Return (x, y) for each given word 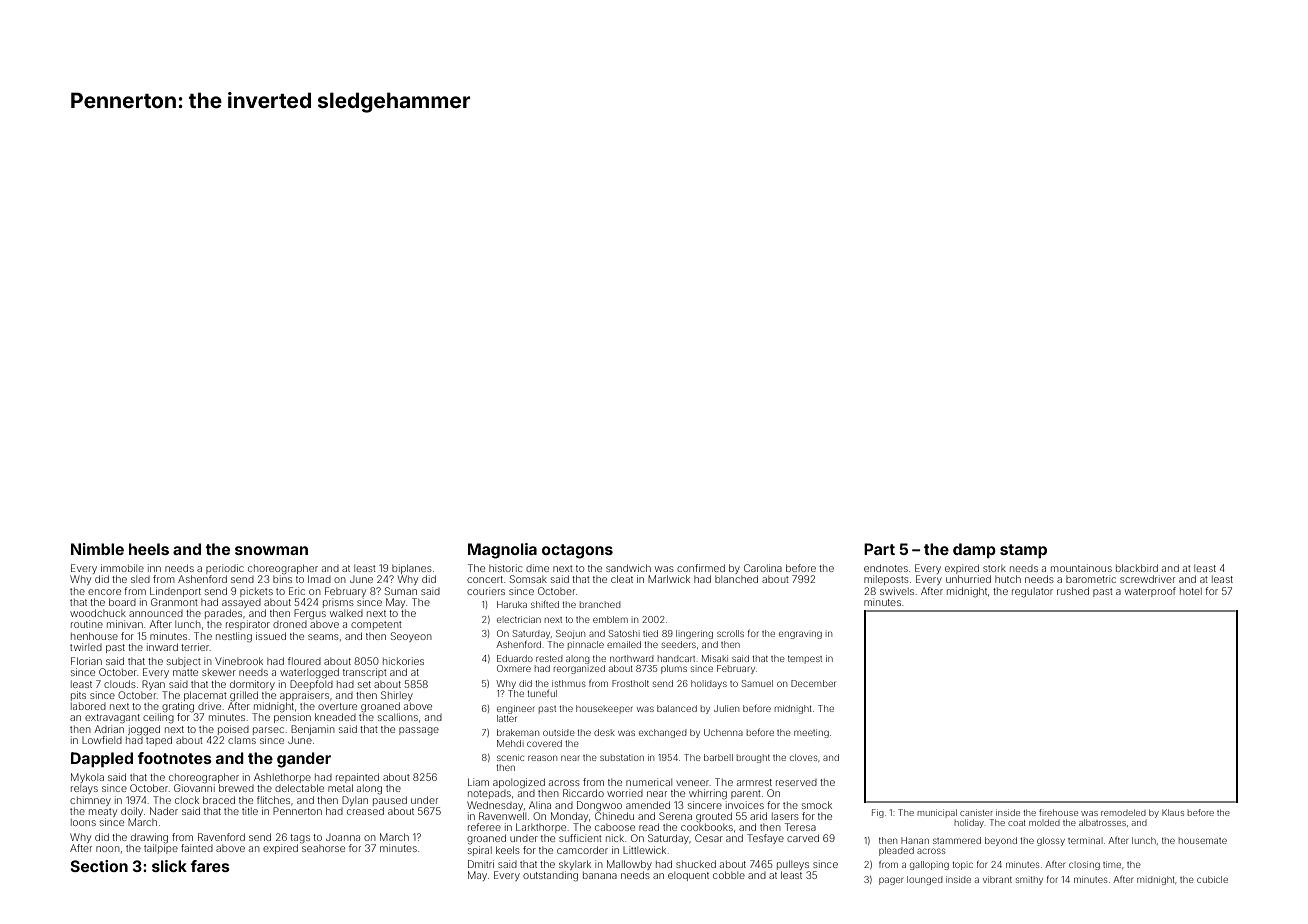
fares (210, 866)
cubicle (1212, 879)
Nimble (97, 549)
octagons (577, 551)
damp (974, 550)
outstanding (550, 876)
